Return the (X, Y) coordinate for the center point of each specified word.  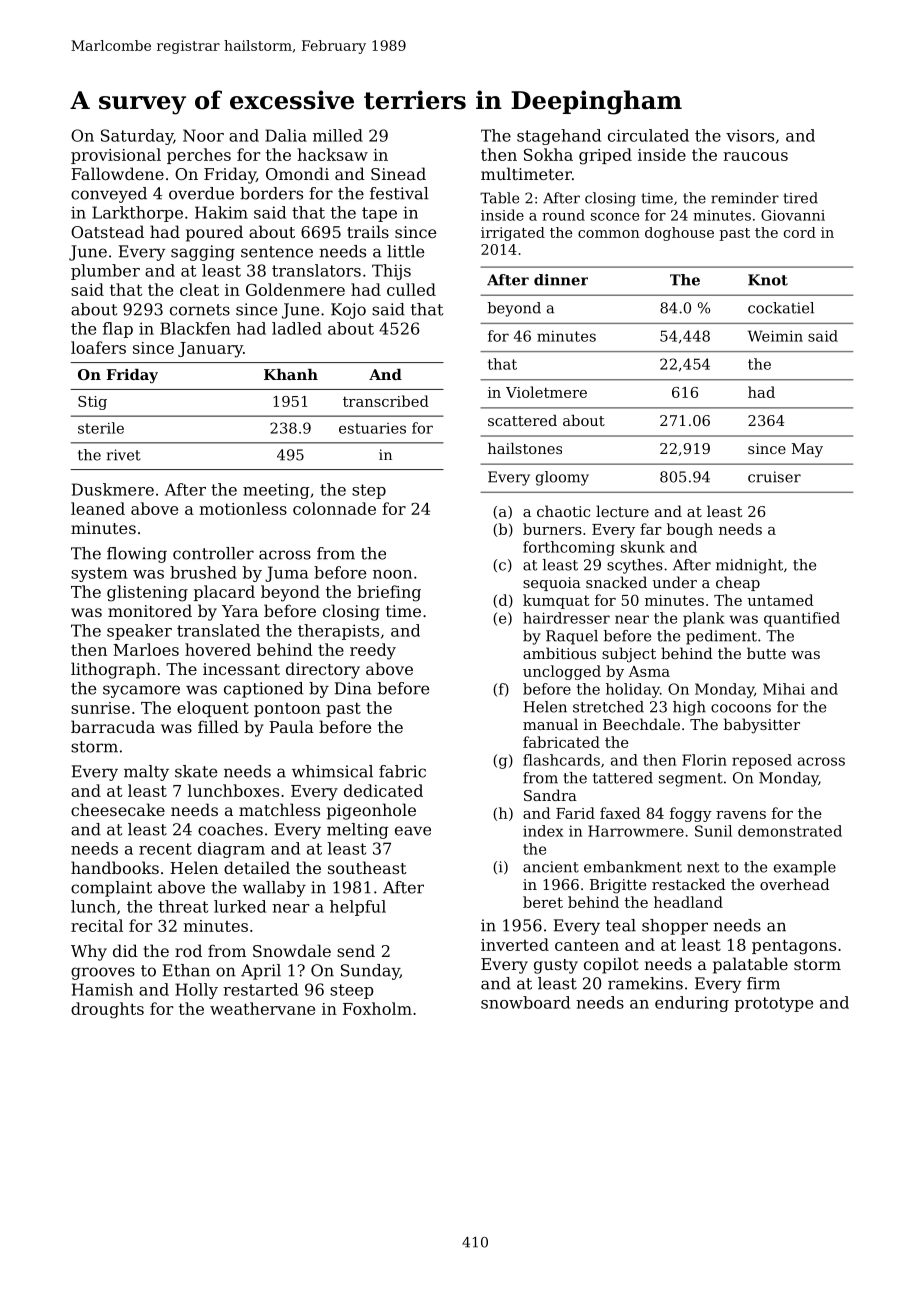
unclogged (562, 672)
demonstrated (790, 831)
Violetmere (546, 392)
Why (89, 952)
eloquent (213, 709)
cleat (199, 289)
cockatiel (781, 308)
